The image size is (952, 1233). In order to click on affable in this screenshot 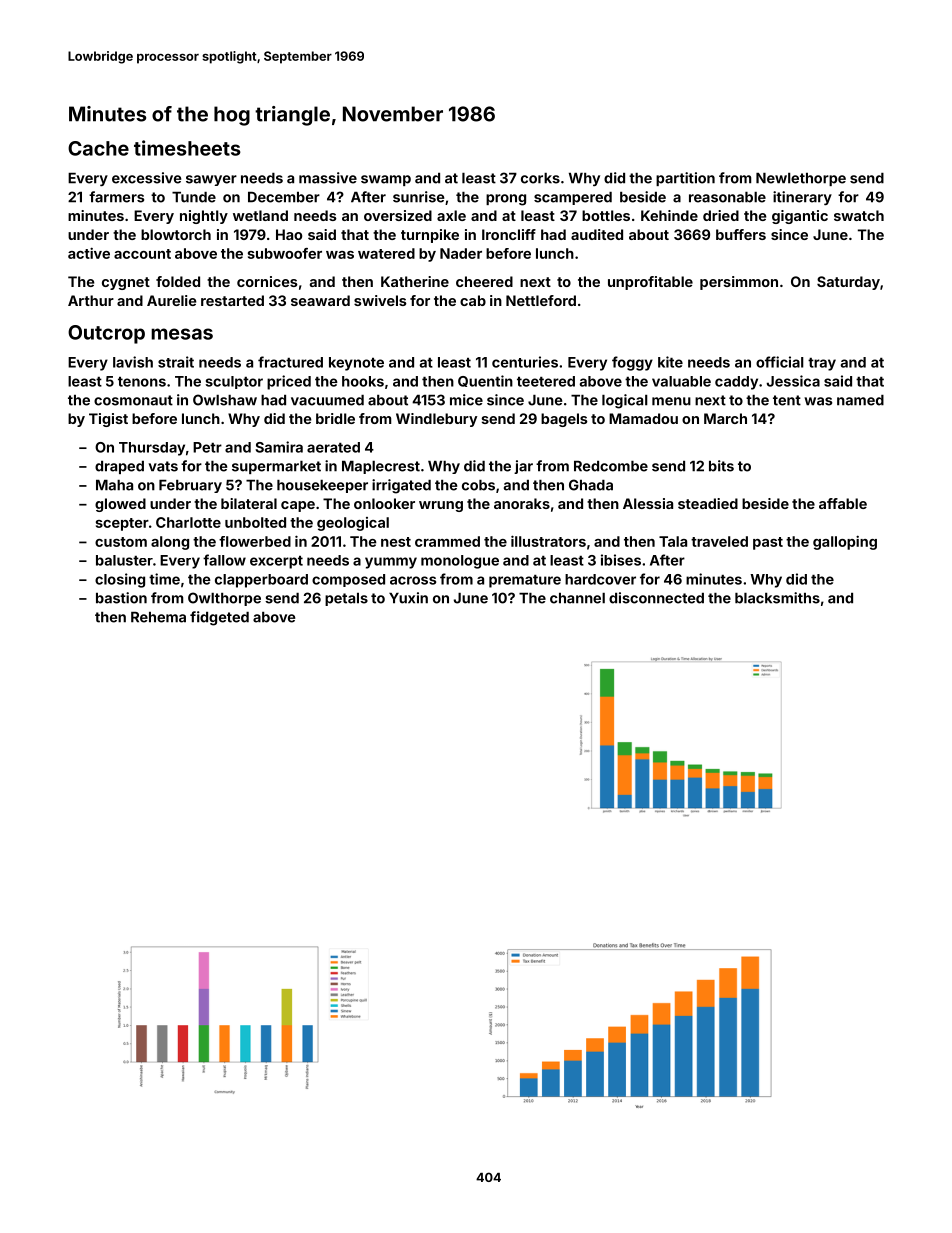, I will do `click(843, 503)`.
